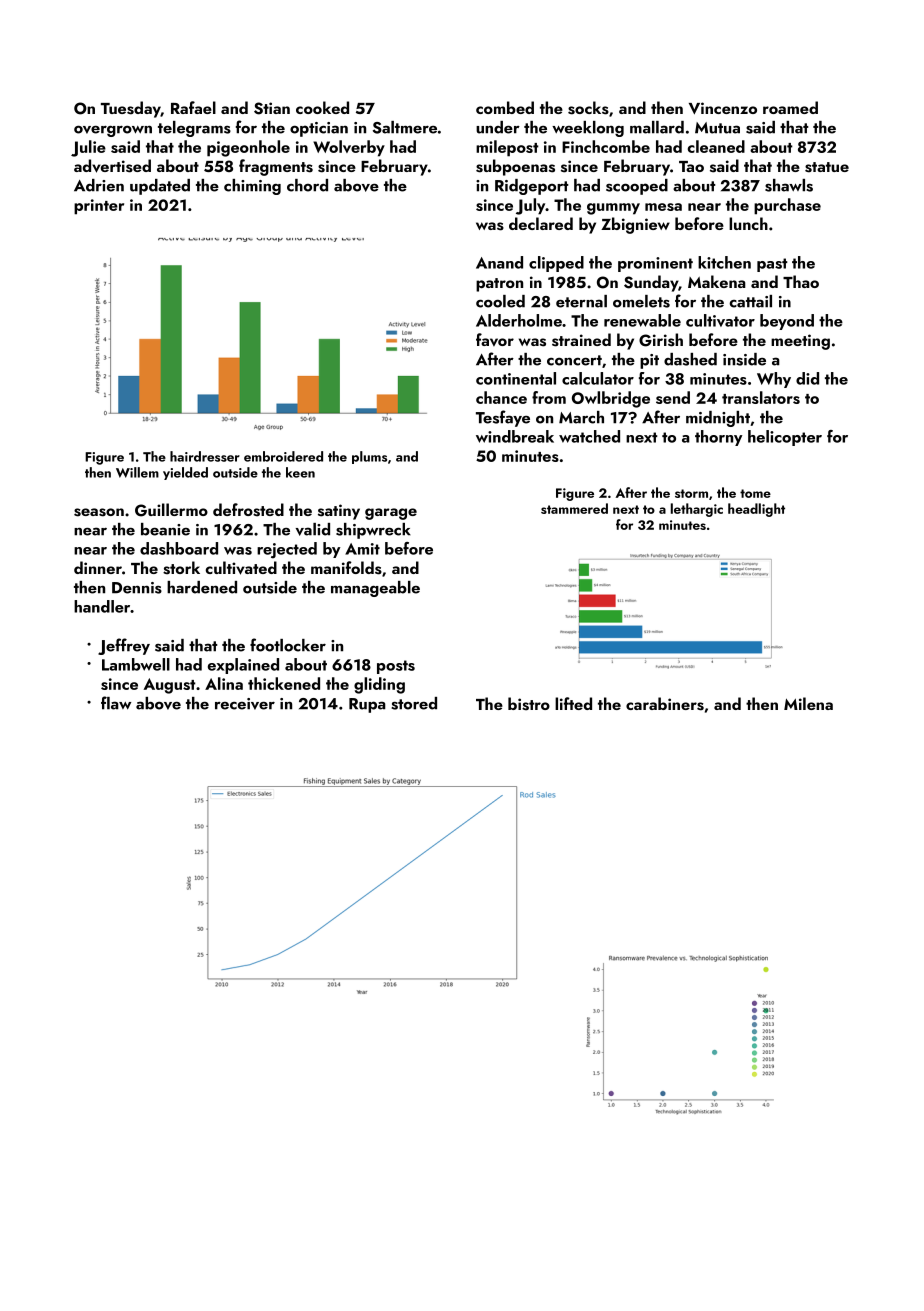  What do you see at coordinates (205, 456) in the document?
I see `hairdresser` at bounding box center [205, 456].
